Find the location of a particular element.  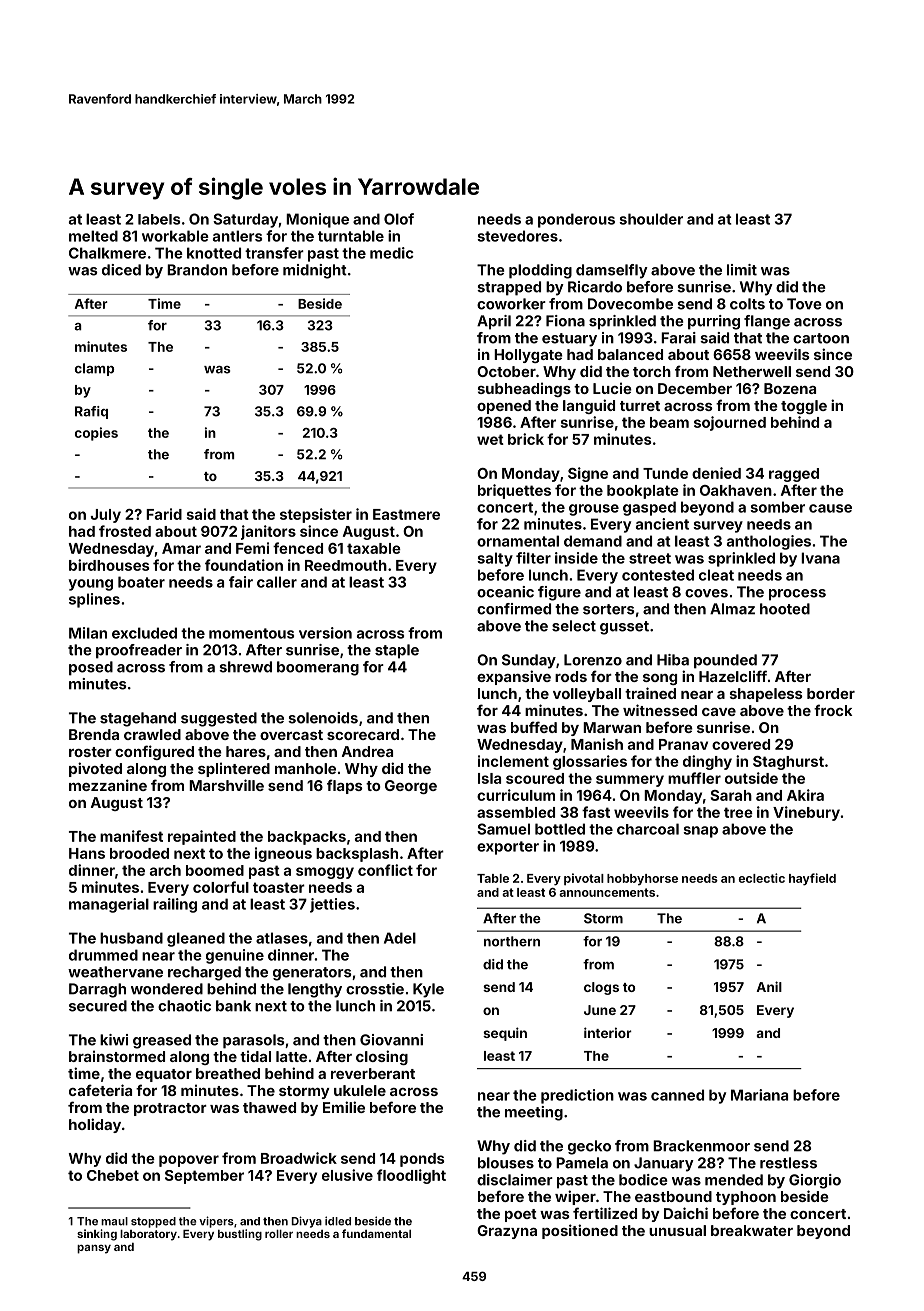

Brandon is located at coordinates (197, 270).
